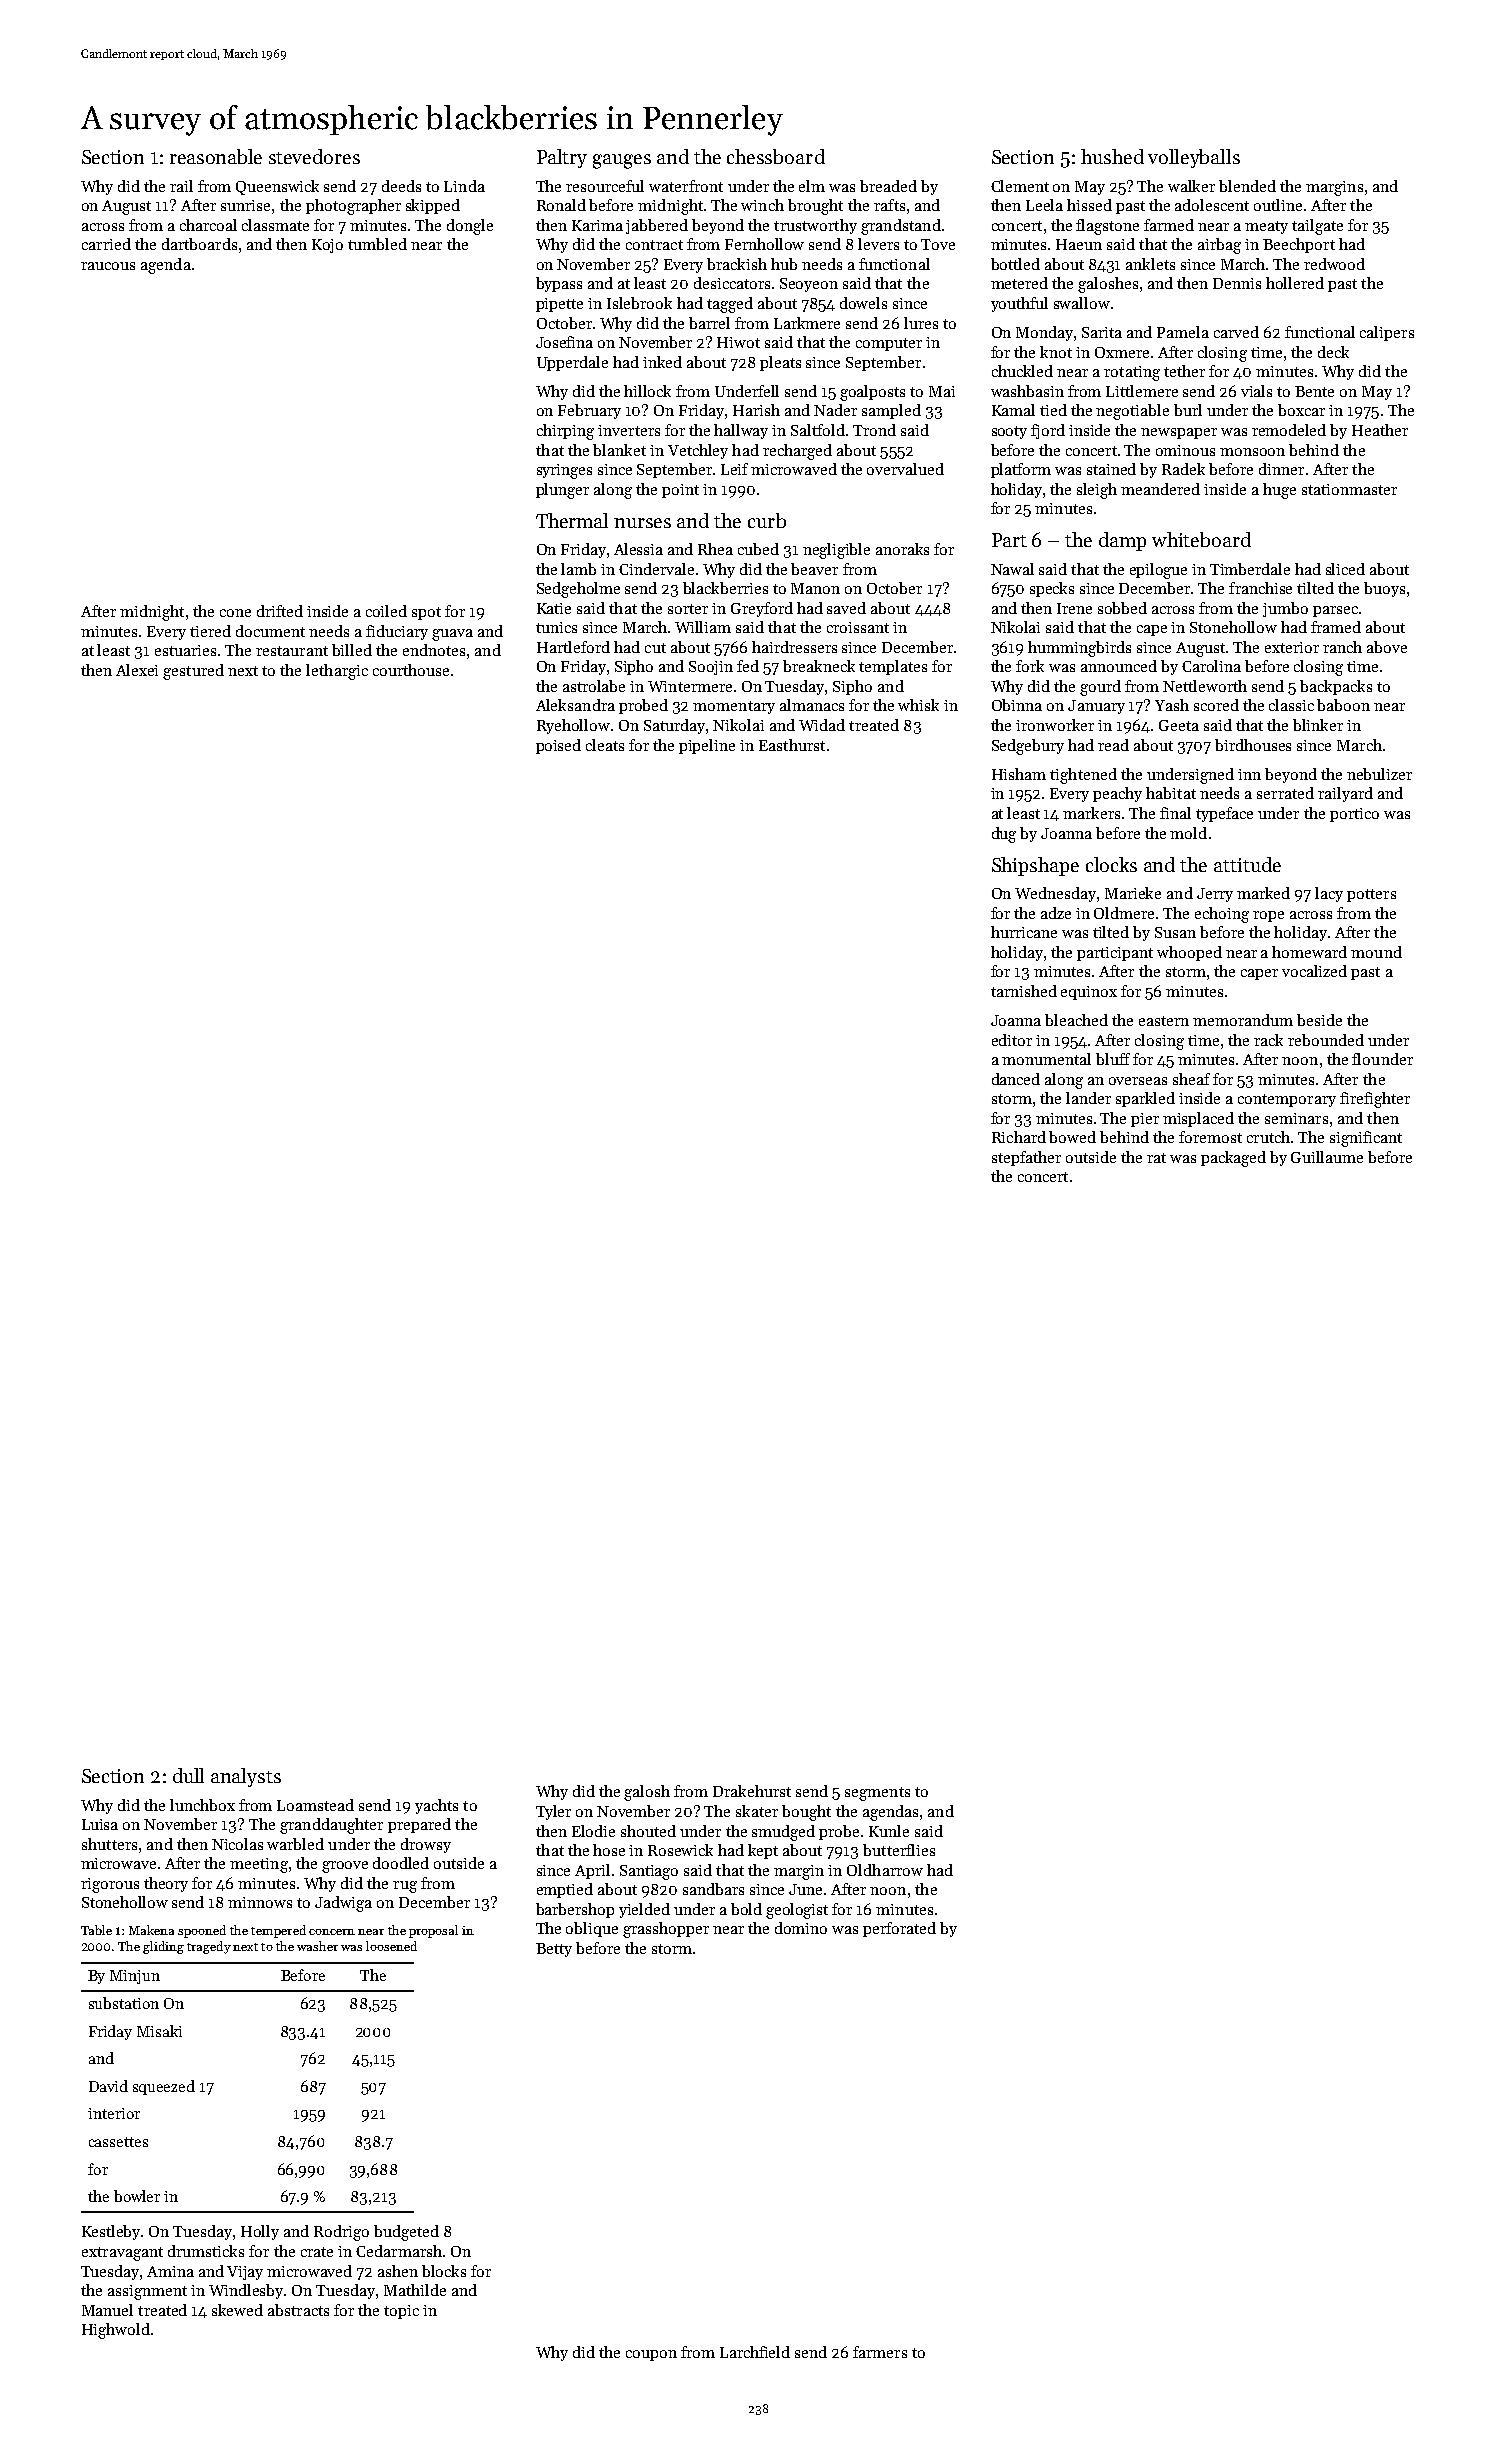 This image has height=2464, width=1496. What do you see at coordinates (801, 1928) in the image?
I see `domino` at bounding box center [801, 1928].
